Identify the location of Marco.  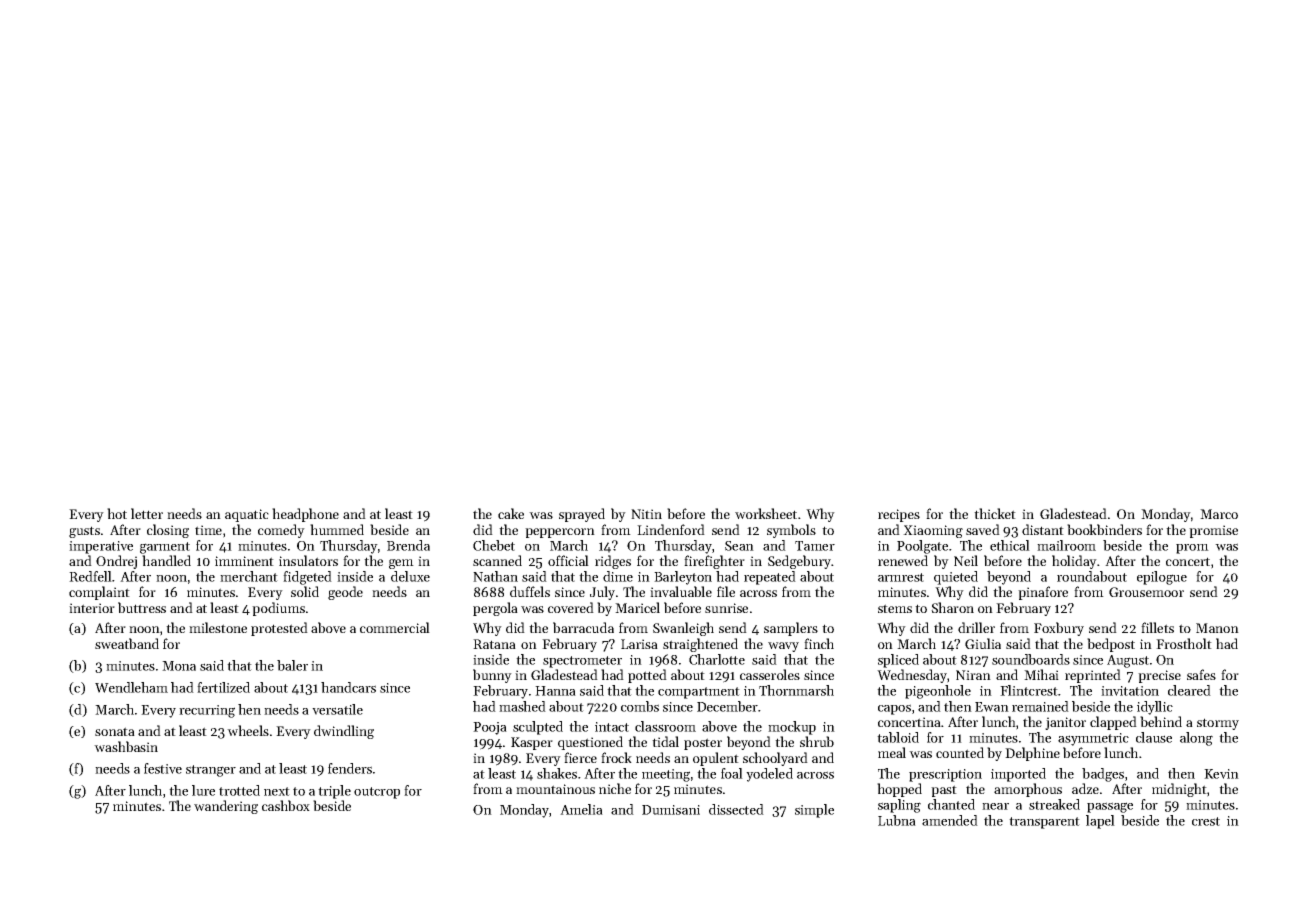
(1219, 514).
